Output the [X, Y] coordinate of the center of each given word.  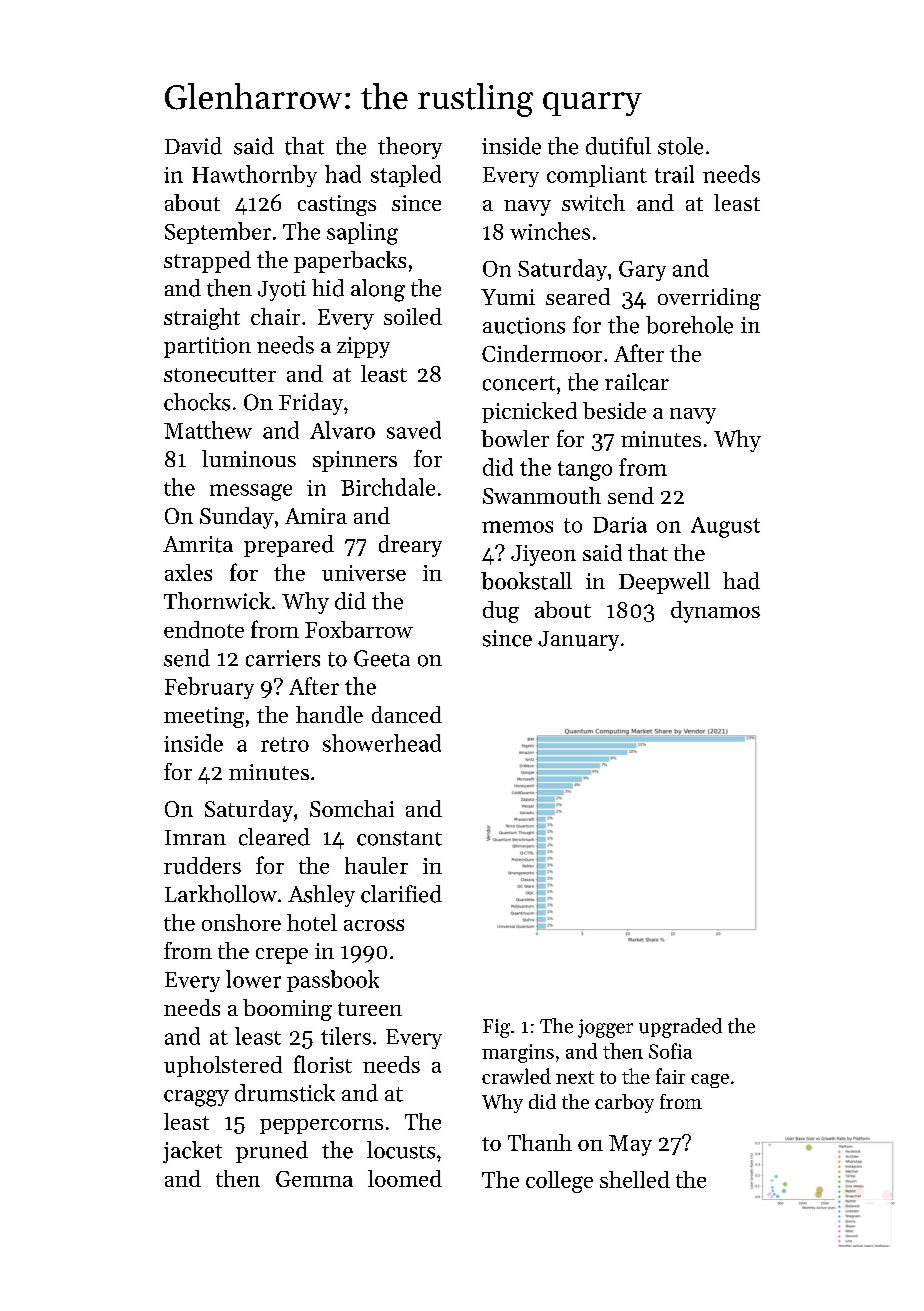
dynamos [715, 612]
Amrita [198, 544]
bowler [515, 438]
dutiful [618, 146]
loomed [405, 1178]
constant [399, 838]
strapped [207, 262]
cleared [274, 837]
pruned [272, 1152]
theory [410, 148]
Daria [620, 525]
